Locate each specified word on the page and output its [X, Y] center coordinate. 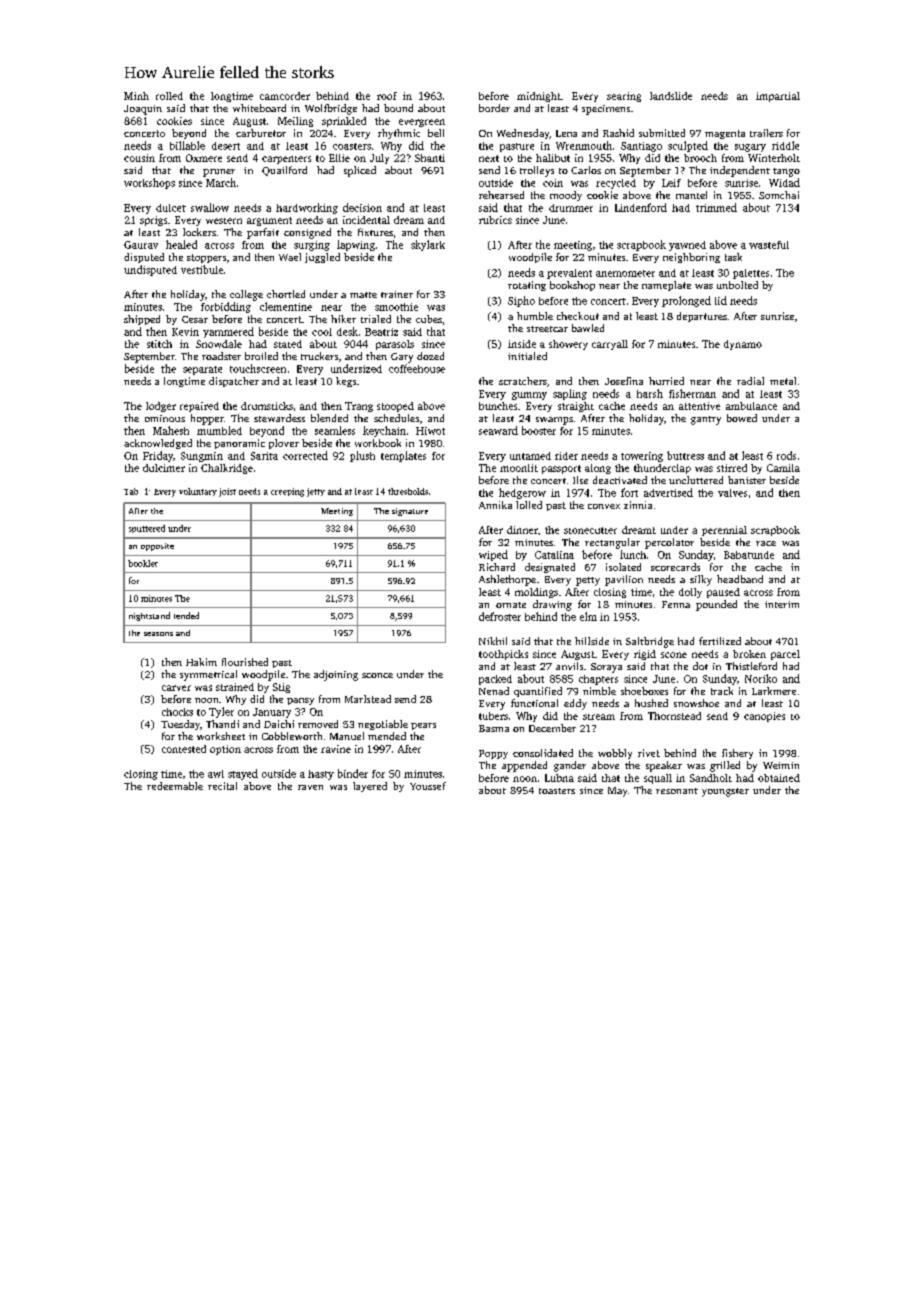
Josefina [624, 381]
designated [550, 568]
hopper [207, 419]
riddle [785, 145]
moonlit [519, 468]
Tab [131, 491]
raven [310, 787]
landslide [671, 96]
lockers [199, 232]
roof [387, 96]
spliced [360, 171]
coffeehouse [417, 368]
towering [642, 457]
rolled [169, 96]
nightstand [149, 616]
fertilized [720, 641]
